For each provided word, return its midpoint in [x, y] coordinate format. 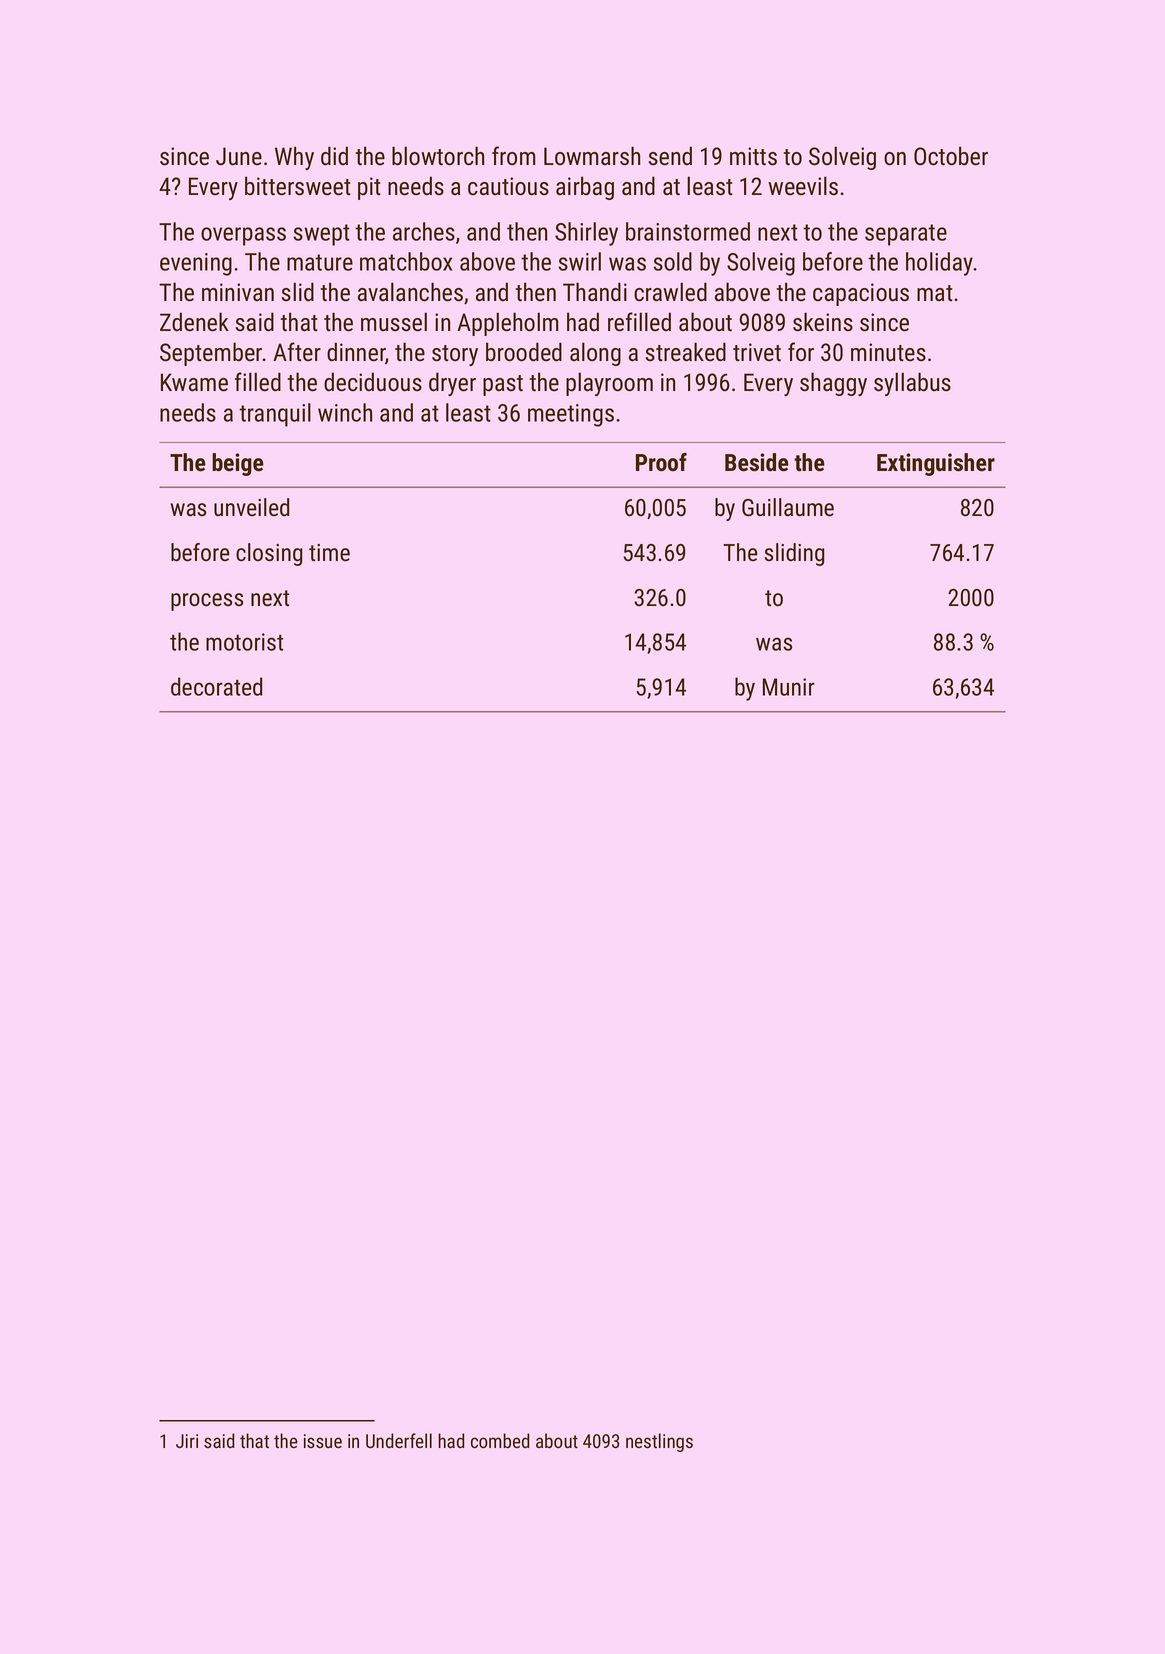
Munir [789, 687]
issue [323, 1441]
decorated [216, 686]
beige [238, 464]
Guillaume [788, 507]
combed [500, 1440]
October [951, 156]
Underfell [399, 1440]
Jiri [187, 1441]
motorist [244, 642]
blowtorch [438, 156]
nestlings [659, 1442]
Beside [757, 462]
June [239, 156]
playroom [609, 384]
